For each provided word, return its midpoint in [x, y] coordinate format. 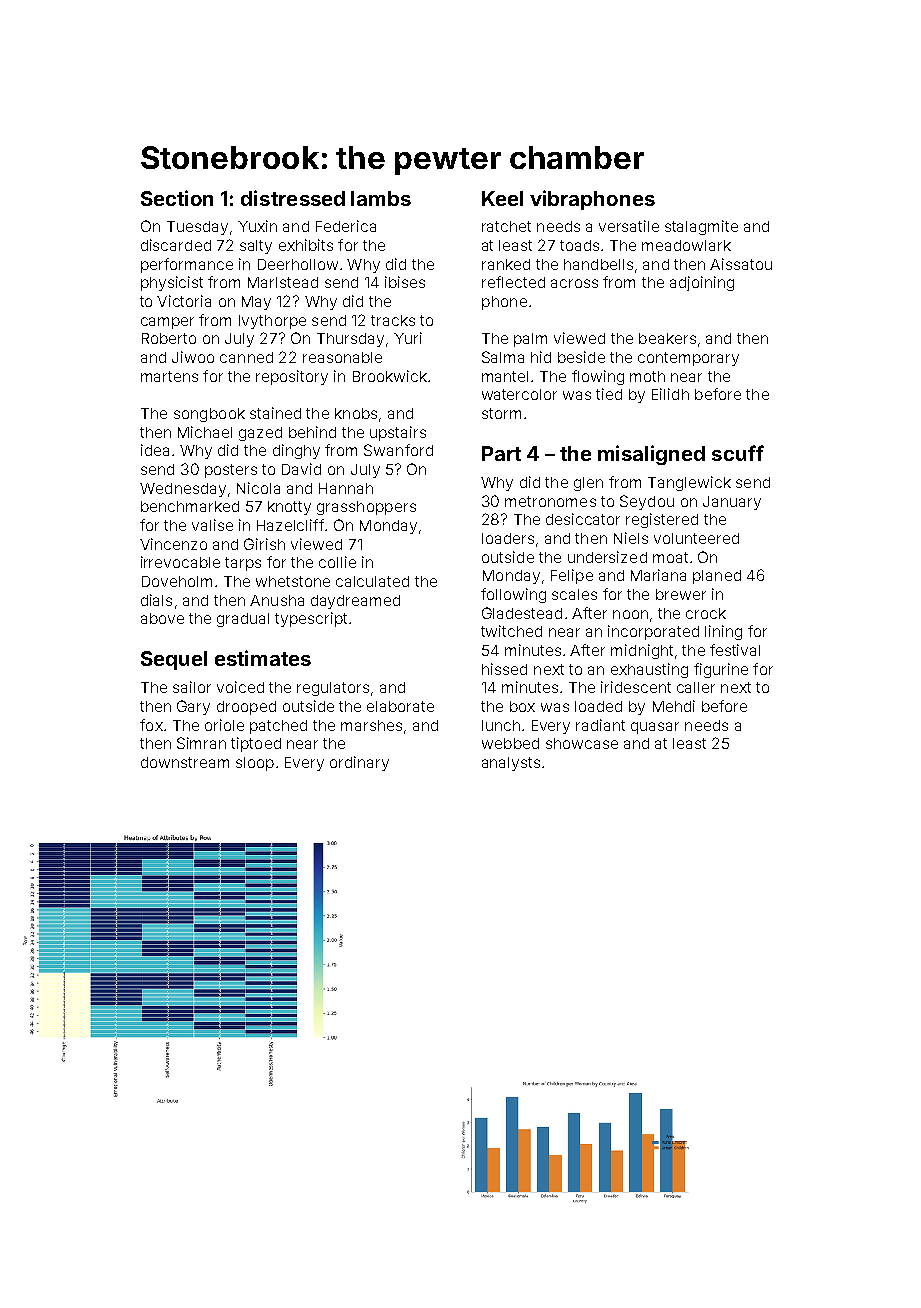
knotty [289, 508]
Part [501, 453]
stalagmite [701, 227]
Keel [502, 198]
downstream [185, 762]
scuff [738, 453]
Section [177, 198]
